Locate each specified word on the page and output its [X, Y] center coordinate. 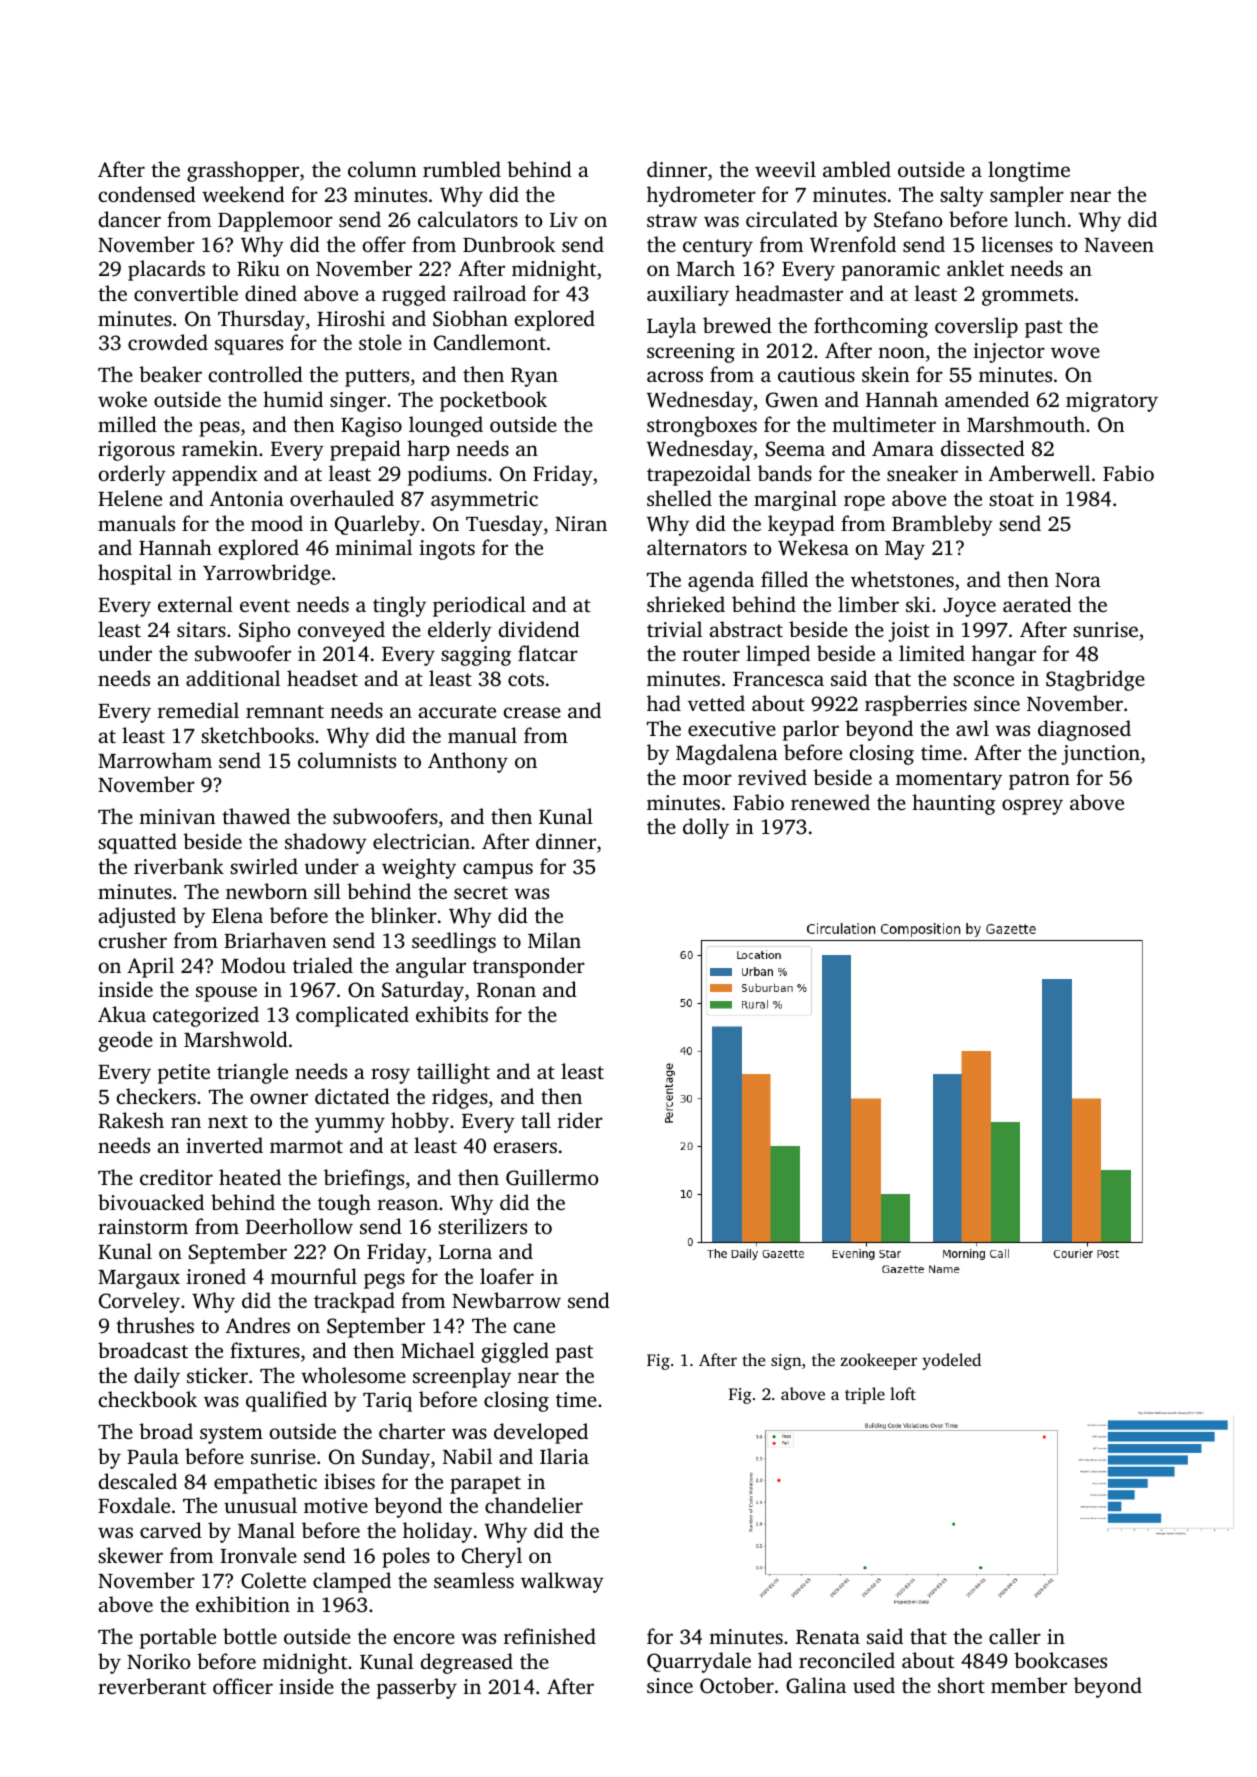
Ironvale [258, 1555]
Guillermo [552, 1177]
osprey [1032, 807]
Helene [130, 498]
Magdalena [727, 754]
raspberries [916, 705]
